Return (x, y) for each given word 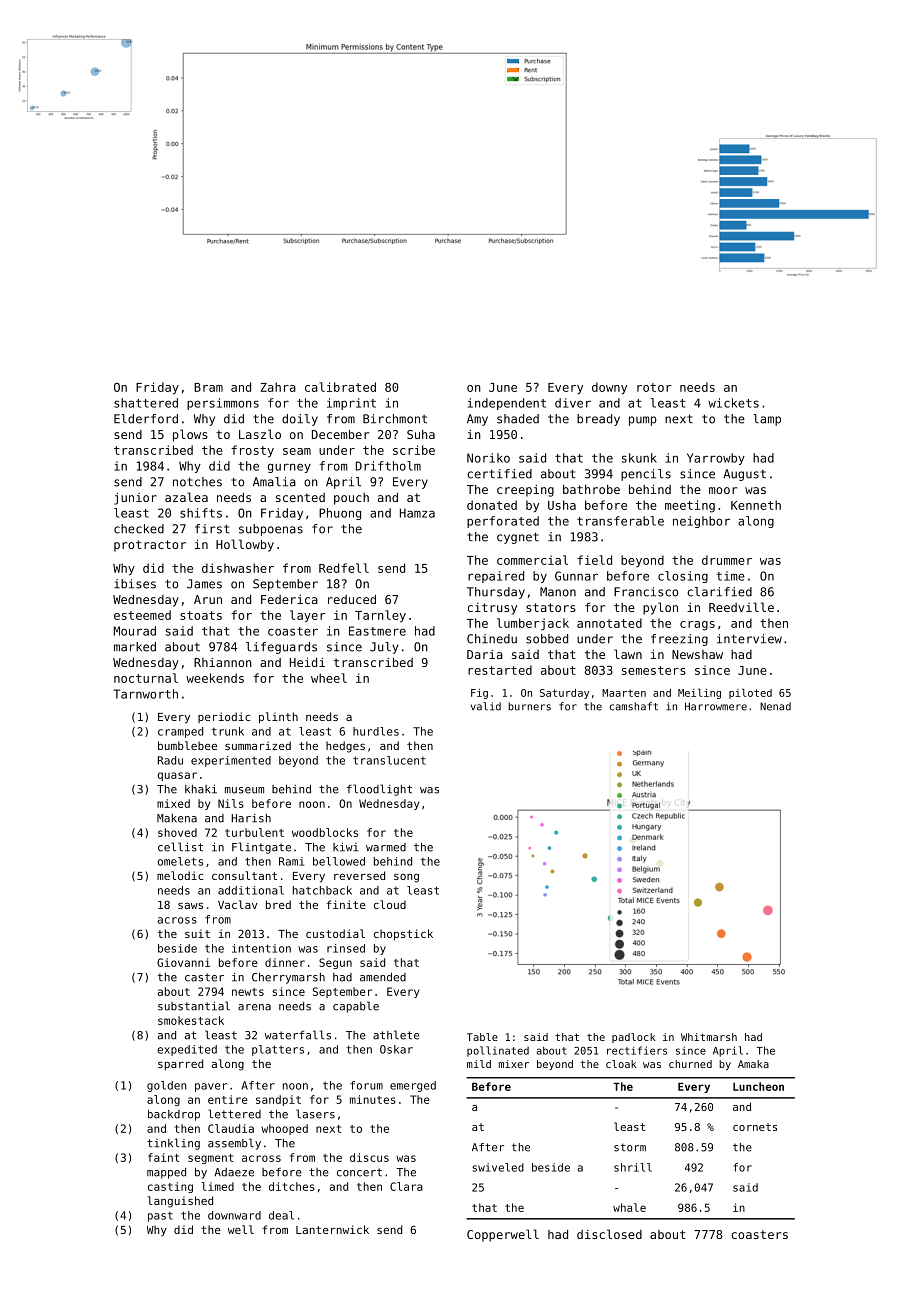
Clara (406, 1186)
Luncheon (758, 1086)
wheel (329, 678)
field (594, 560)
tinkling (173, 1144)
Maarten (624, 693)
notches (197, 482)
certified (499, 474)
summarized (258, 745)
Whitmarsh (709, 1037)
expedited (187, 1050)
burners (529, 706)
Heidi (307, 662)
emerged (413, 1086)
